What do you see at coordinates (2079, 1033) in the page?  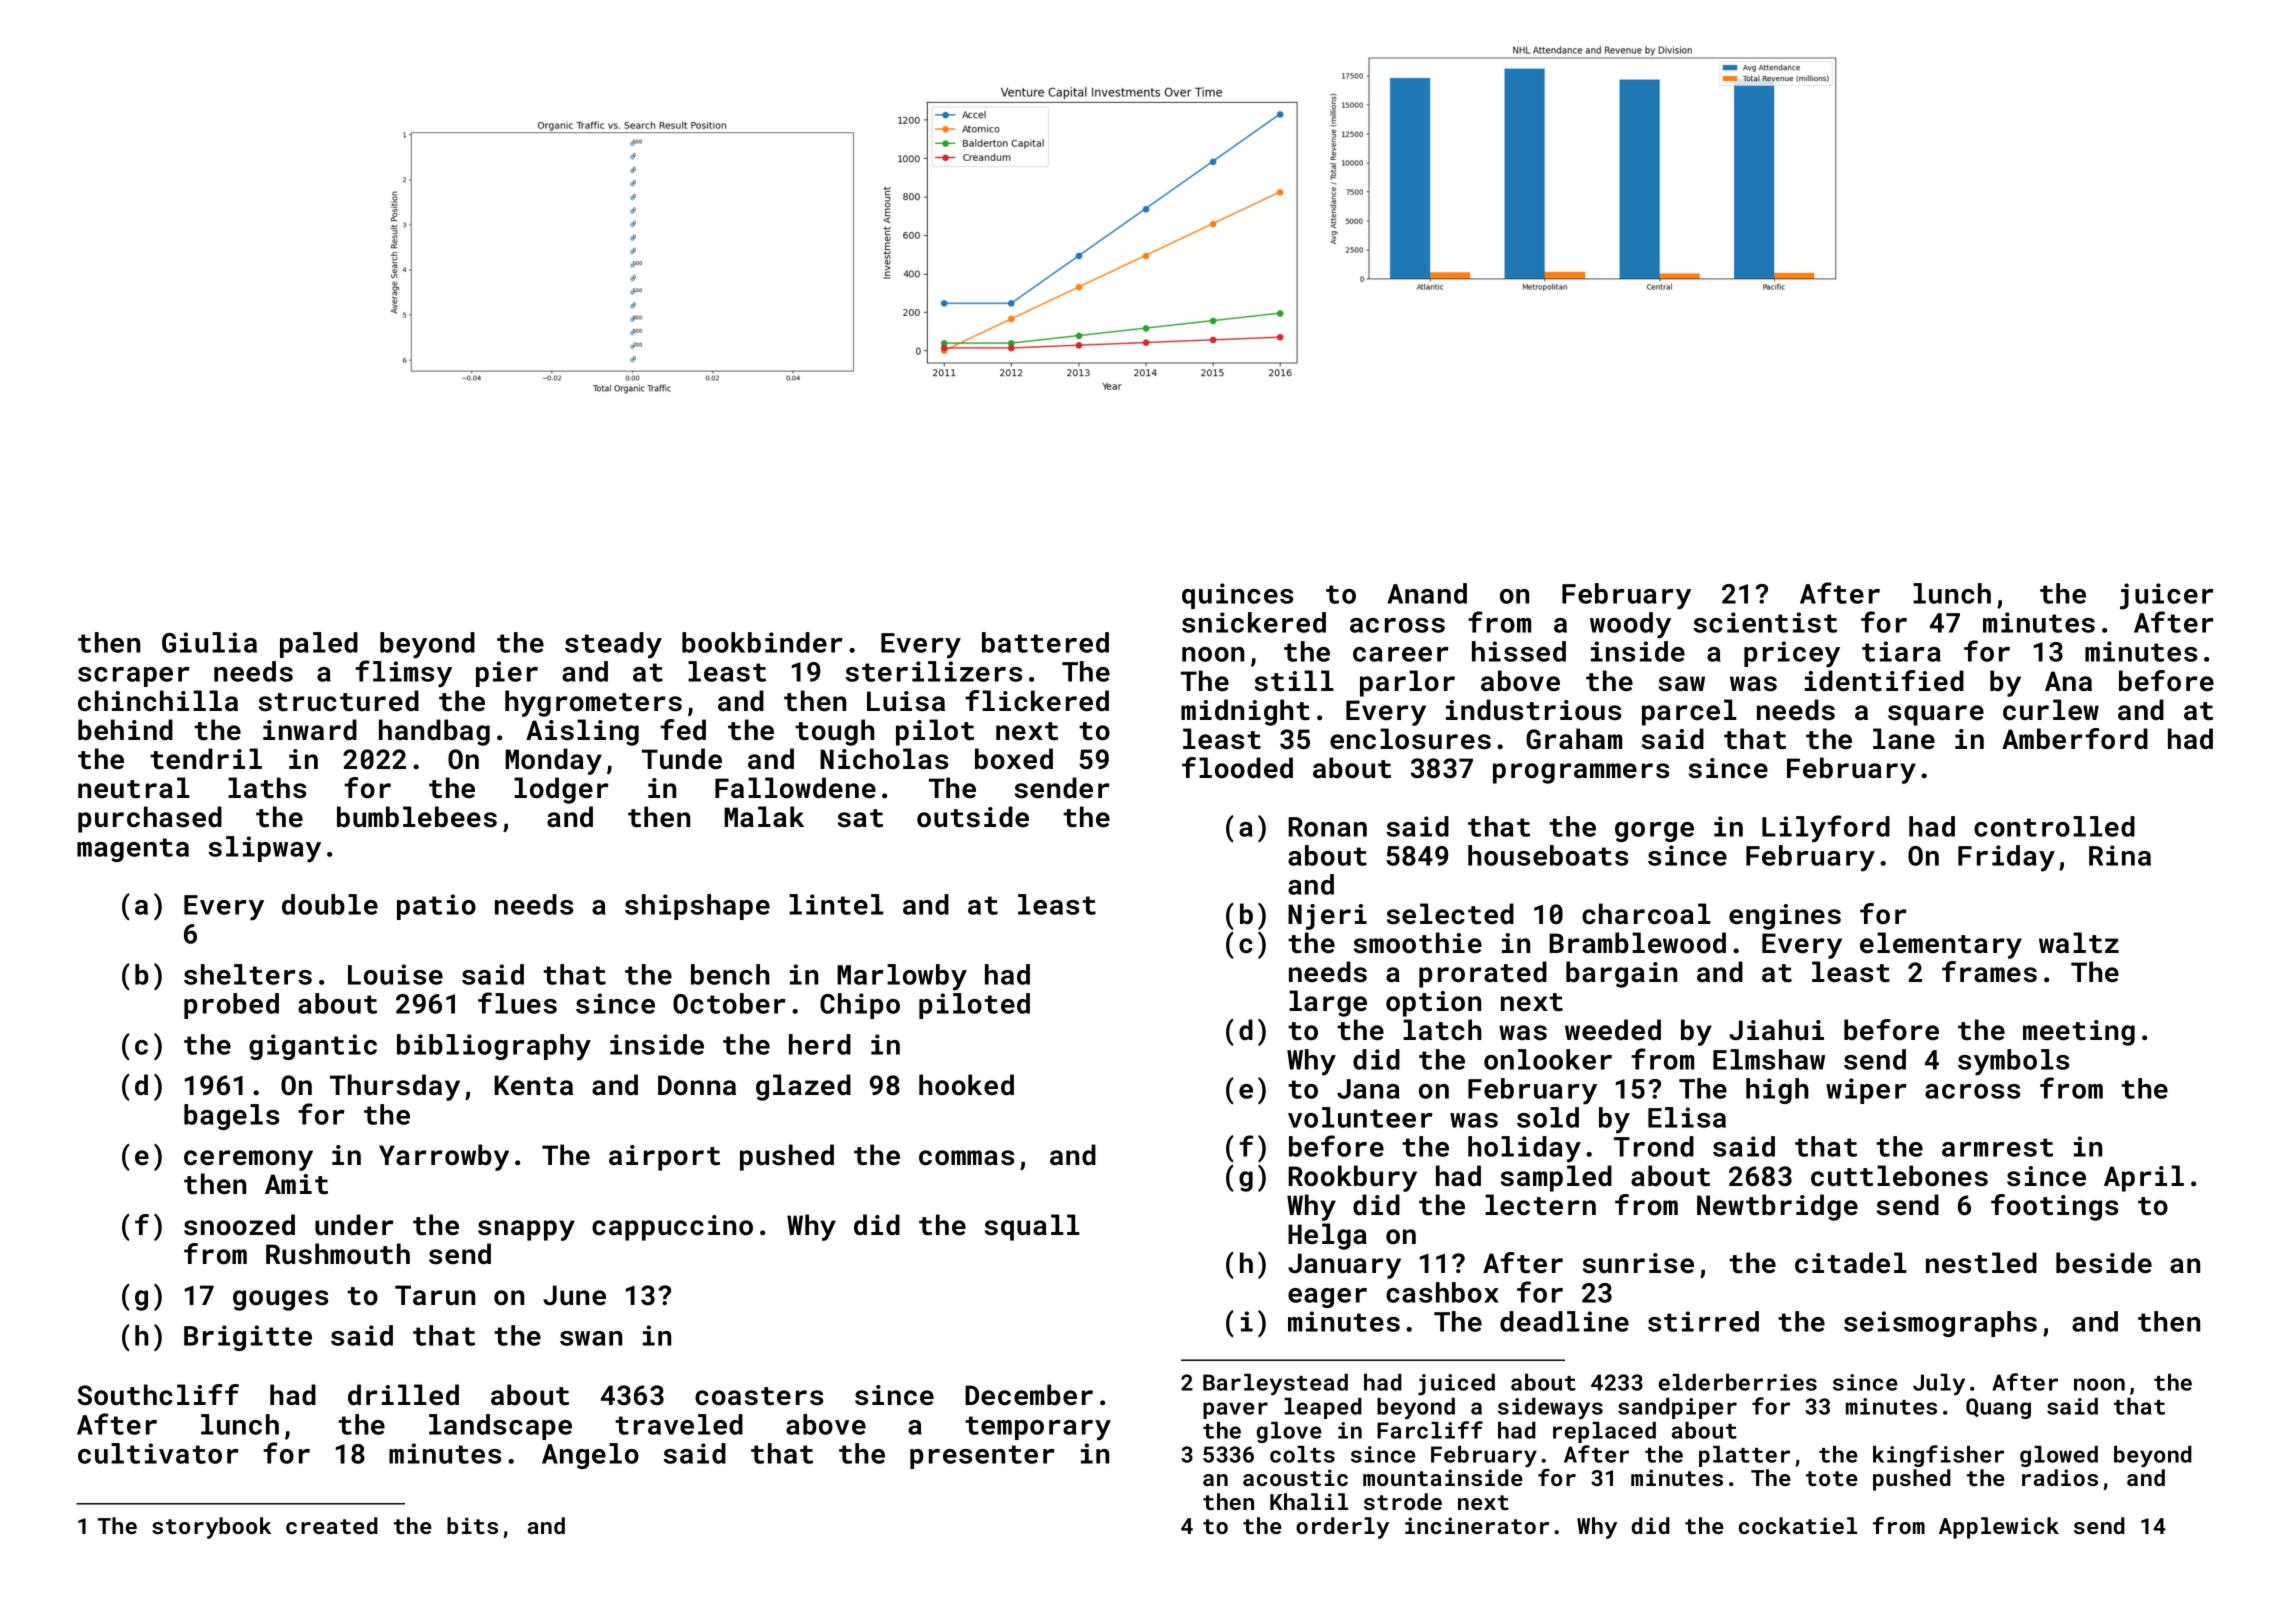 I see `meeting` at bounding box center [2079, 1033].
